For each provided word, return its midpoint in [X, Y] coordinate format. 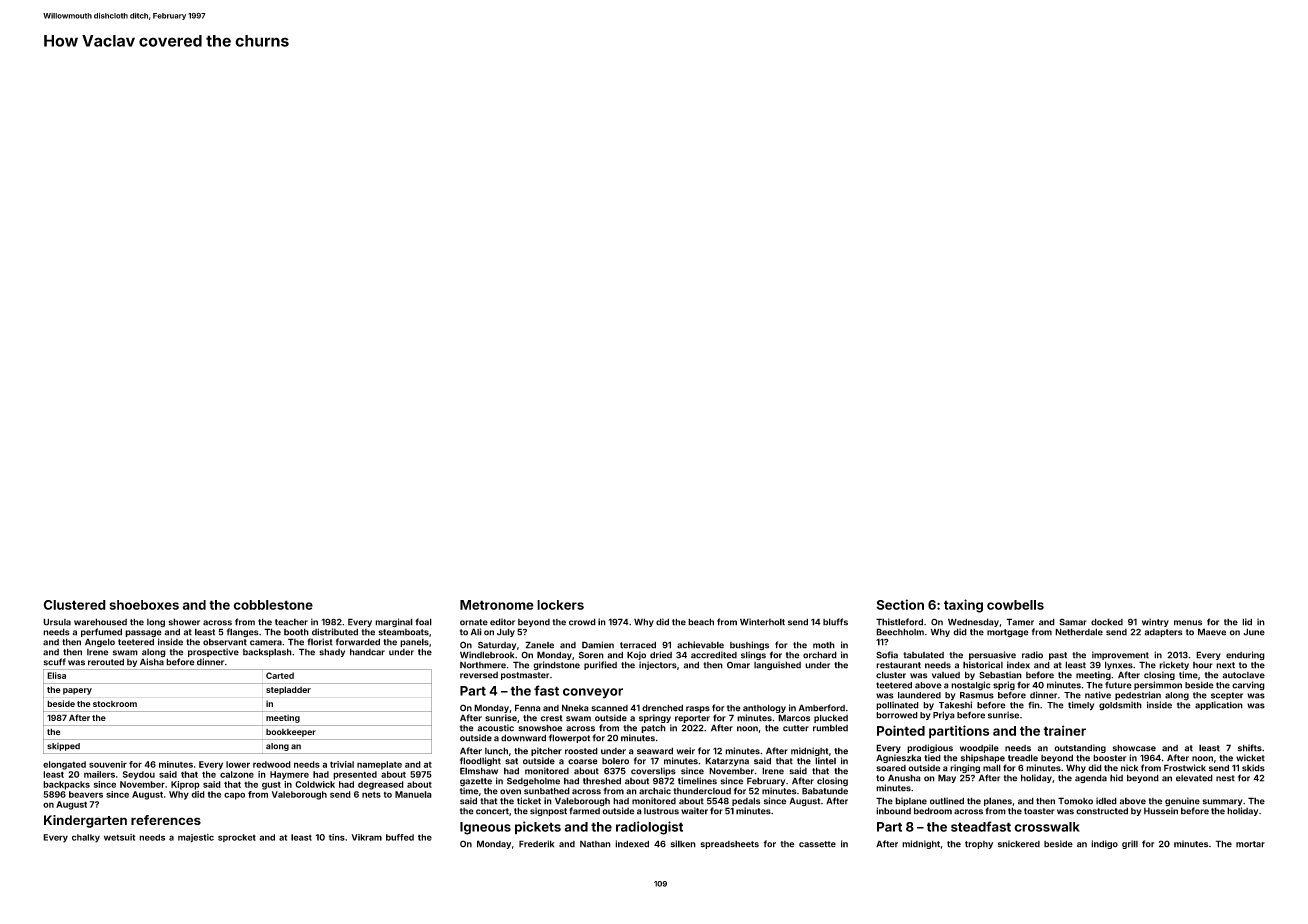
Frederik [536, 844]
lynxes [1119, 665]
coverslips [653, 771]
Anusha [904, 778]
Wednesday [973, 622]
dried [661, 655]
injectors [658, 665]
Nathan [595, 844]
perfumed [101, 632]
